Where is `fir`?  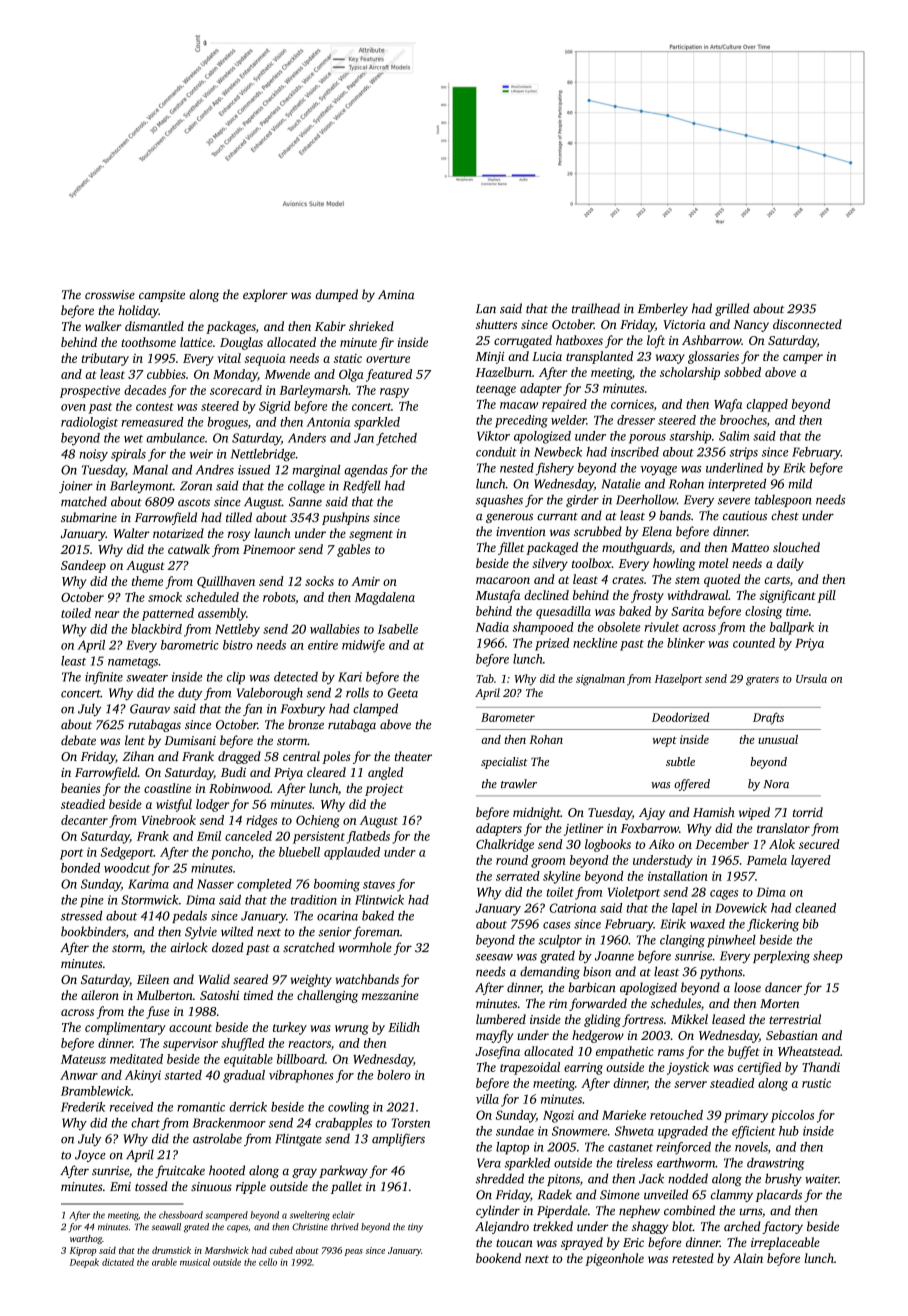 fir is located at coordinates (386, 343).
